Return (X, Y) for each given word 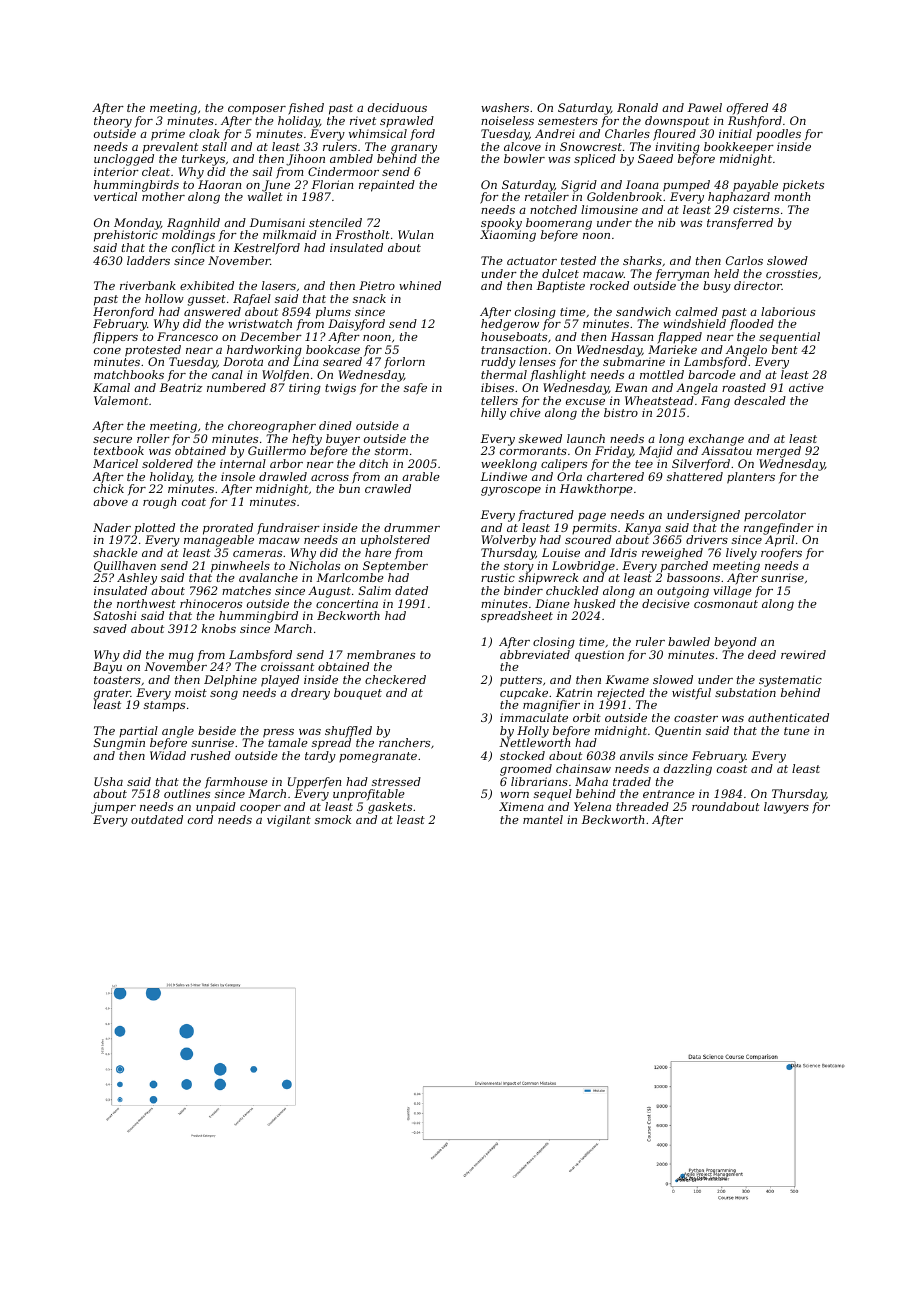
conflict (193, 248)
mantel (543, 819)
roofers (781, 554)
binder (523, 590)
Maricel (115, 463)
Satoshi (115, 615)
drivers (707, 539)
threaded (642, 806)
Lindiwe (504, 476)
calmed (697, 311)
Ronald (637, 107)
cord (200, 819)
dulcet (560, 273)
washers (505, 107)
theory (113, 122)
